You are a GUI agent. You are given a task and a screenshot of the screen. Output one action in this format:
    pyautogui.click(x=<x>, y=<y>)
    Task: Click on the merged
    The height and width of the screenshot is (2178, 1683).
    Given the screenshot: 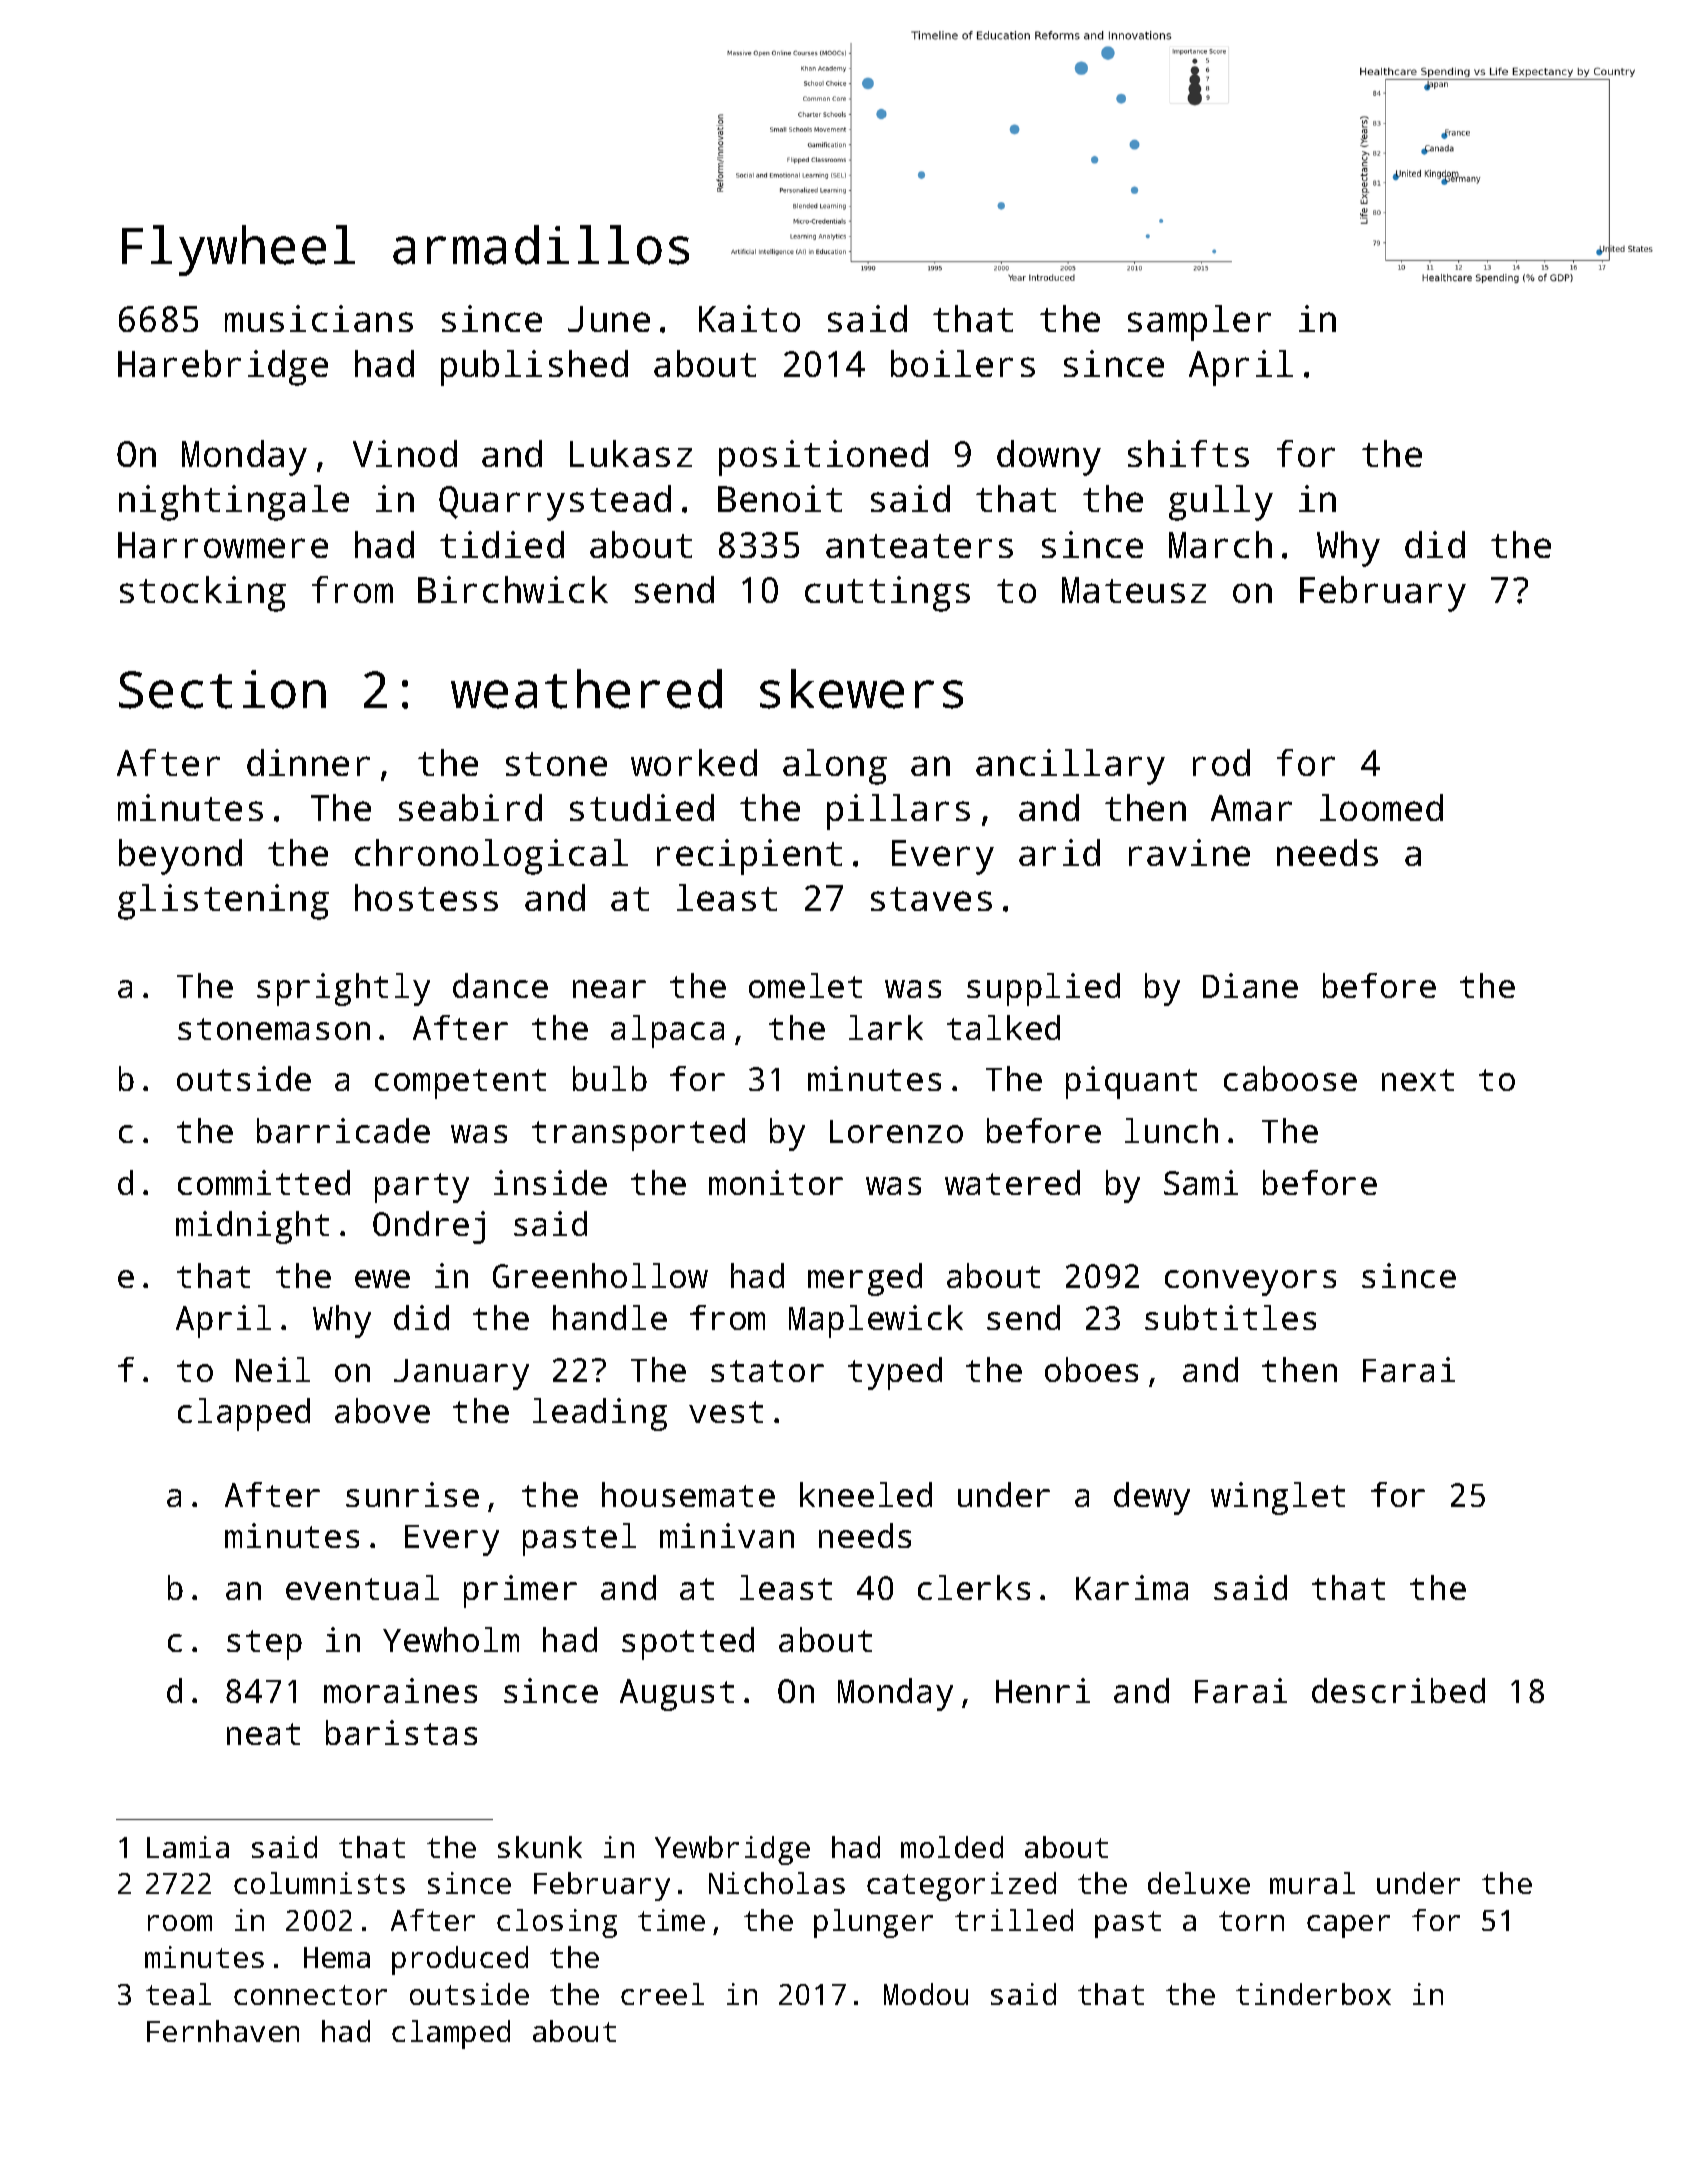 What is the action you would take?
    pyautogui.click(x=865, y=1279)
